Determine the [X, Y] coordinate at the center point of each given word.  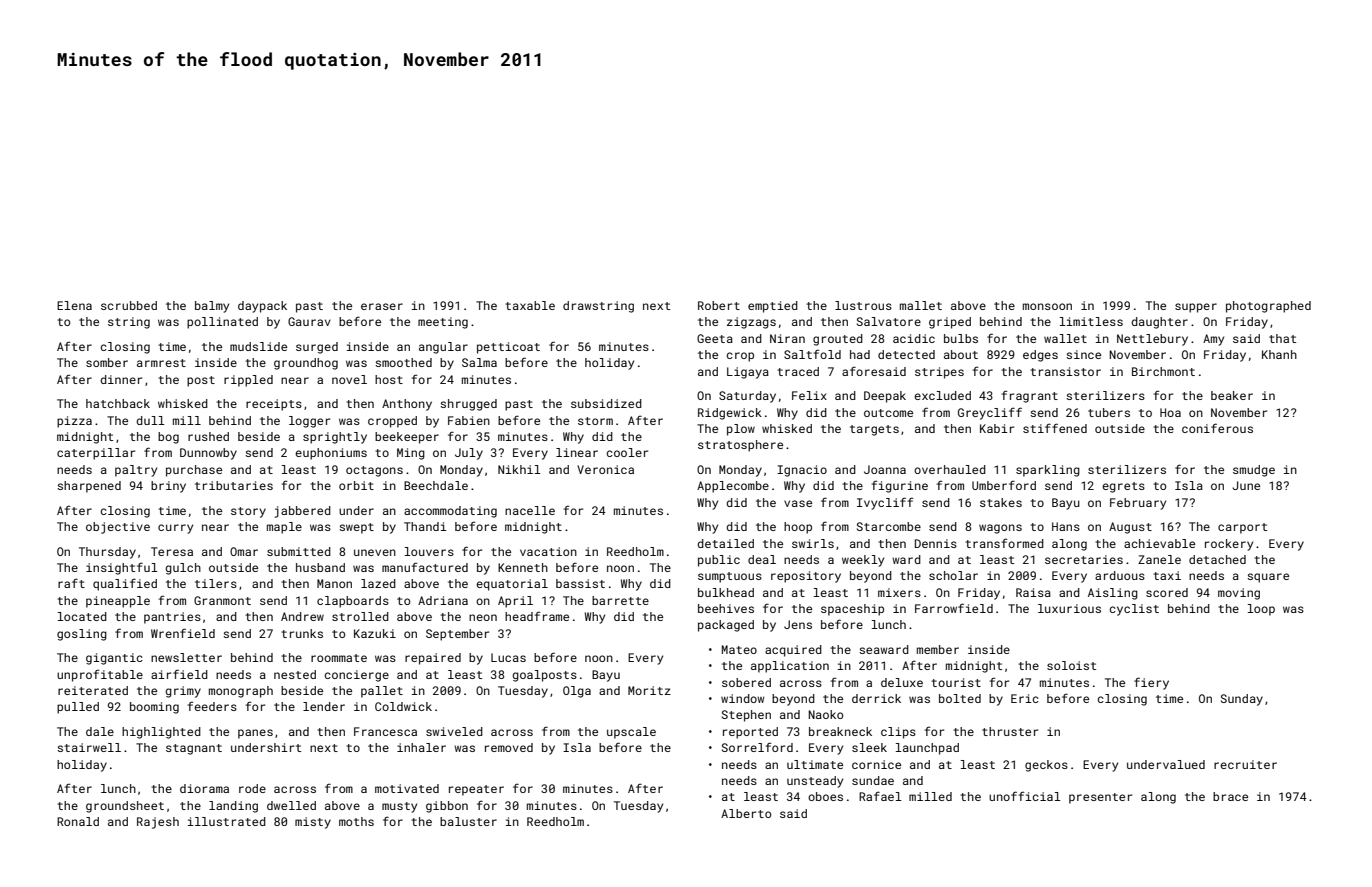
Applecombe [733, 487]
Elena [74, 305]
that [1282, 338]
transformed [1004, 543]
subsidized [606, 403]
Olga [577, 692]
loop [1261, 610]
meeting [443, 323]
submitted [299, 551]
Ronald [78, 821]
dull [150, 420]
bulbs [961, 338]
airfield [179, 674]
